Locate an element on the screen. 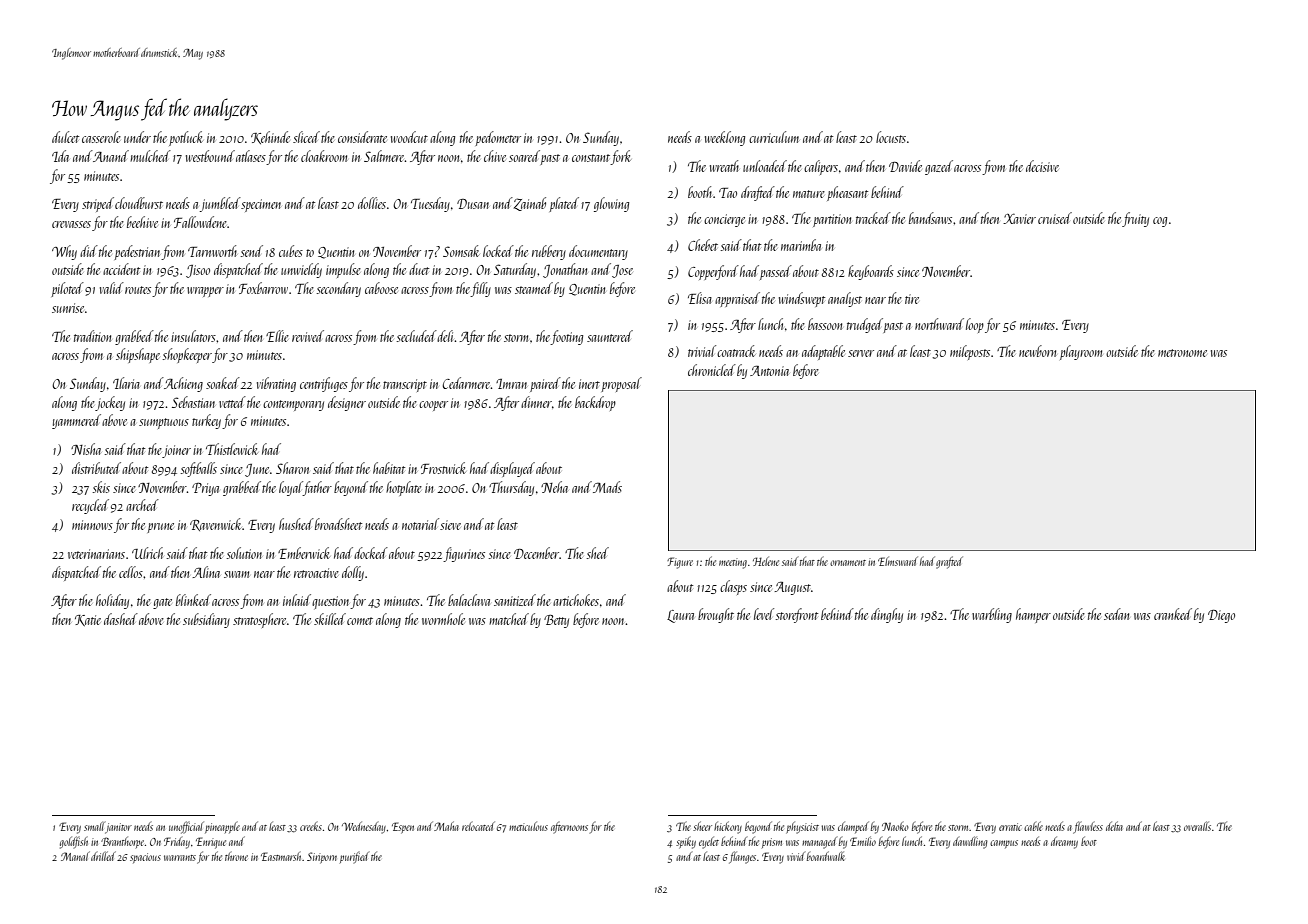 This screenshot has width=1308, height=924. comet is located at coordinates (360, 621).
